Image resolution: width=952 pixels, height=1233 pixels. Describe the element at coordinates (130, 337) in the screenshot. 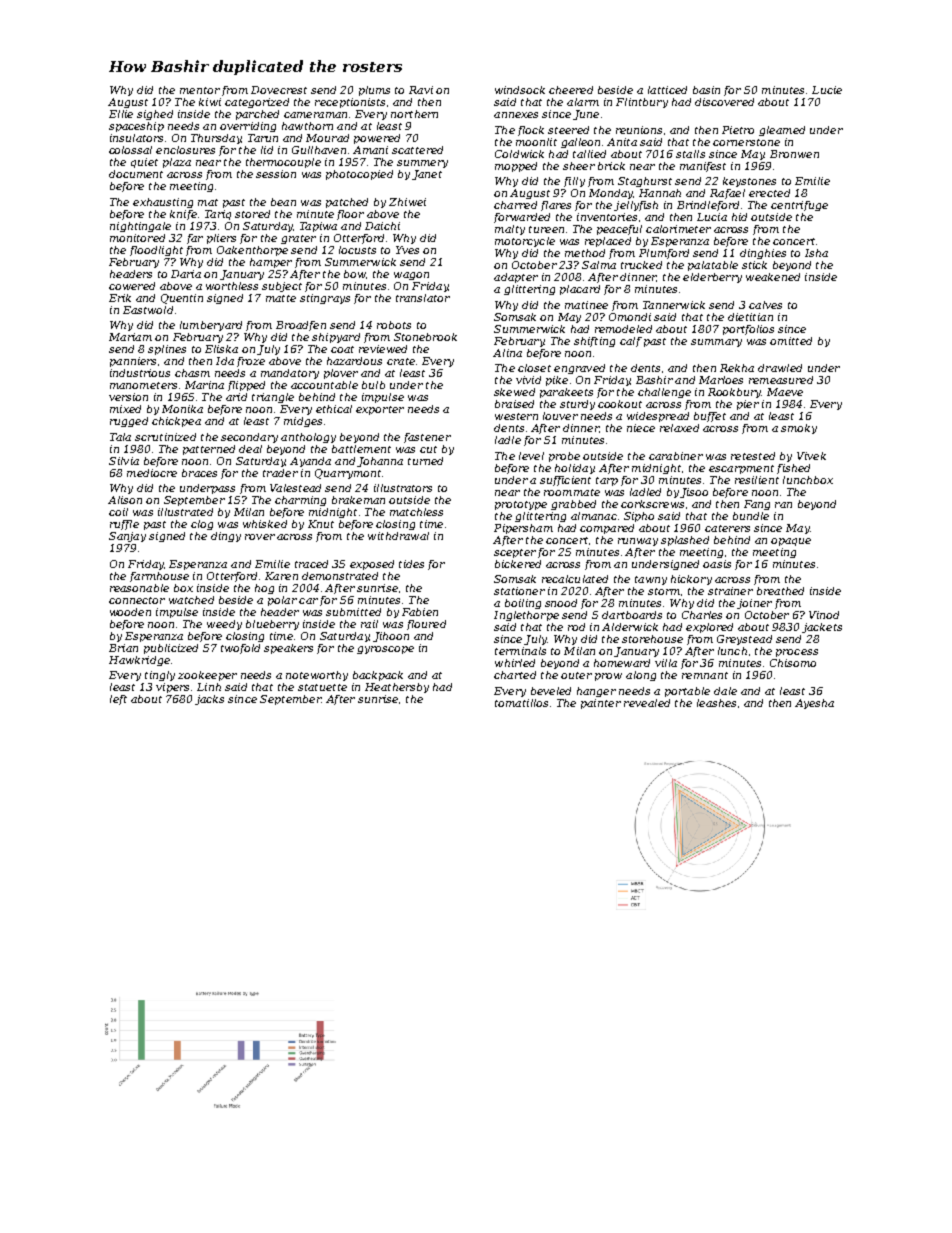

I see `Mariam` at that location.
